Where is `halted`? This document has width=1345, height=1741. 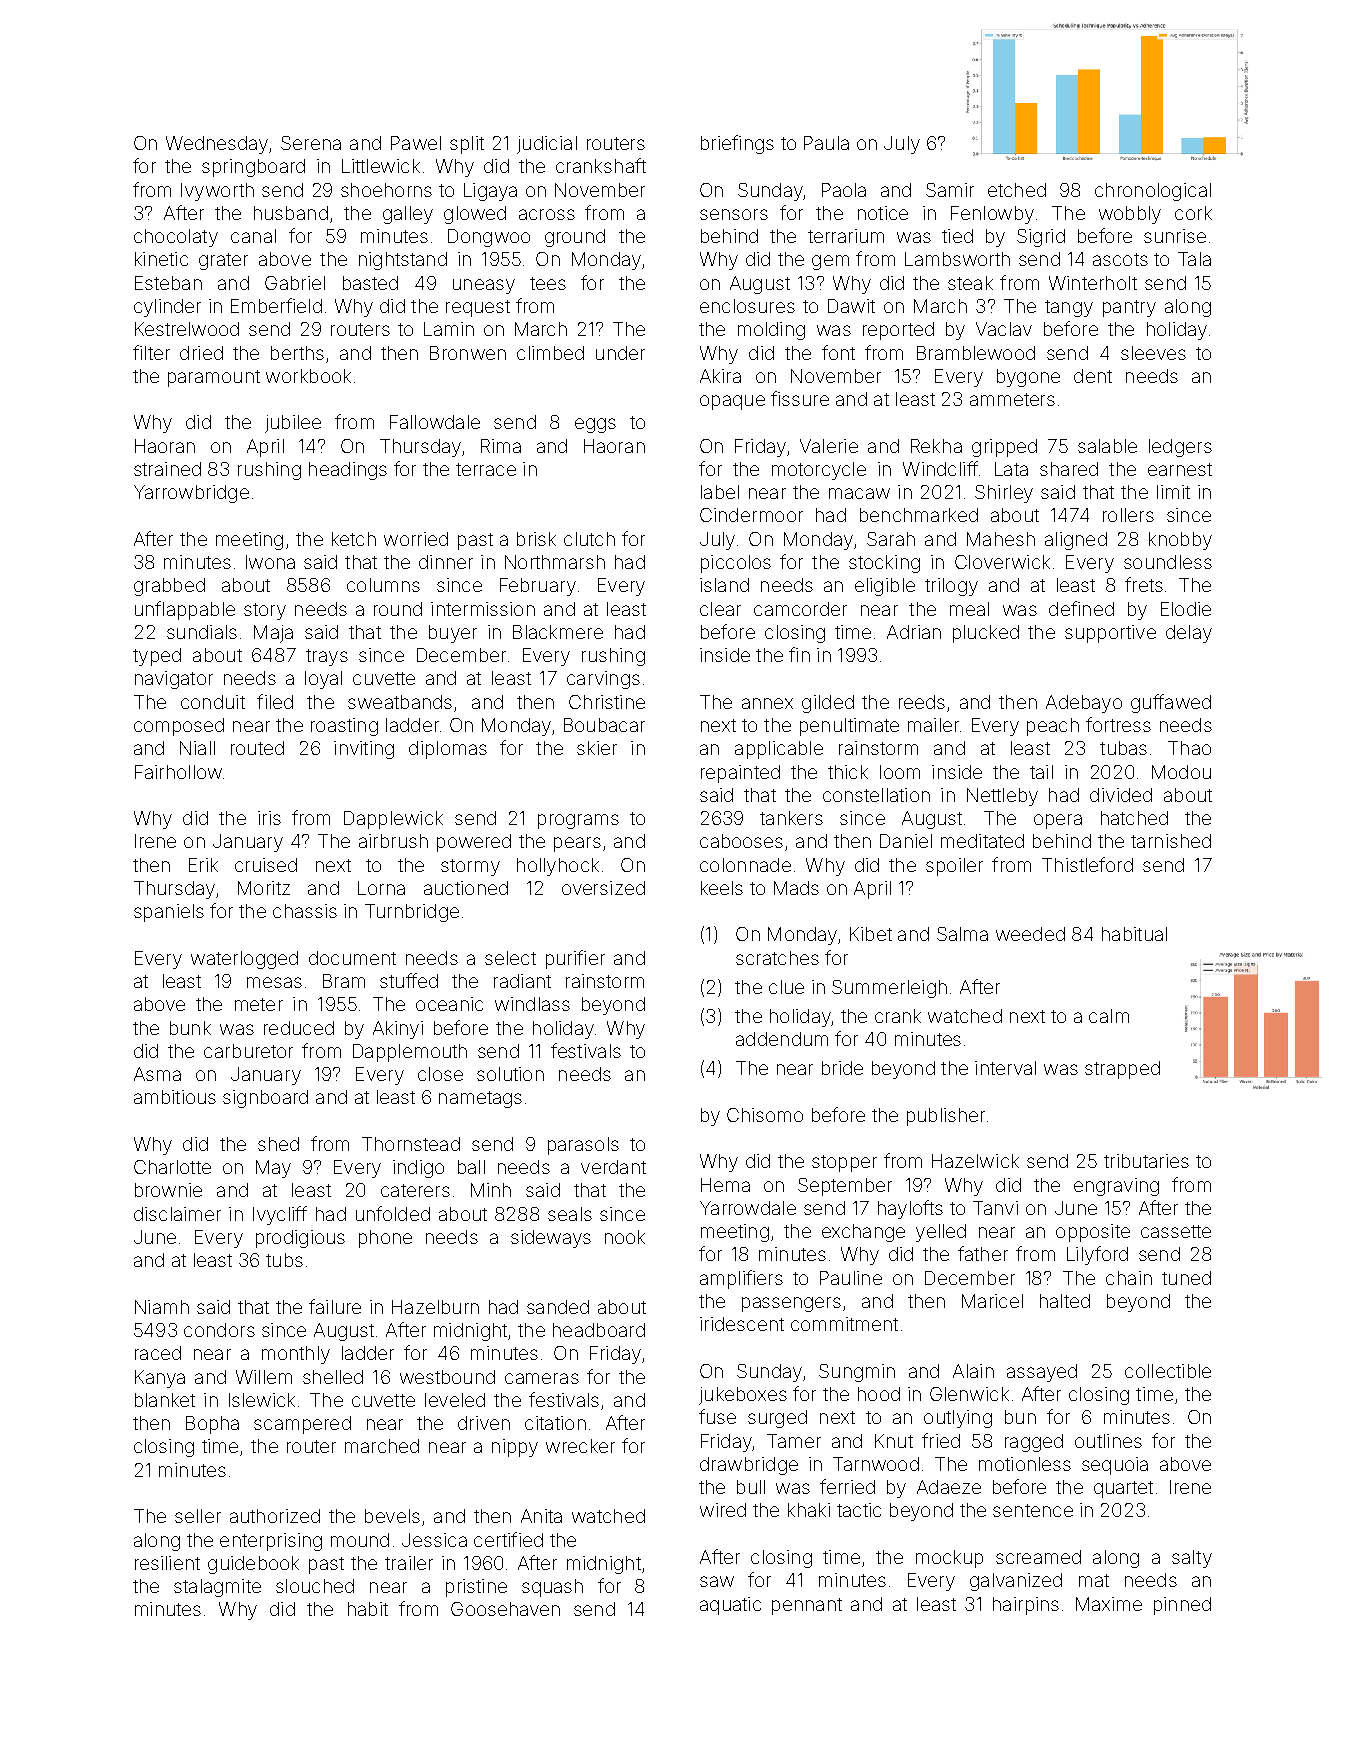 halted is located at coordinates (1065, 1301).
